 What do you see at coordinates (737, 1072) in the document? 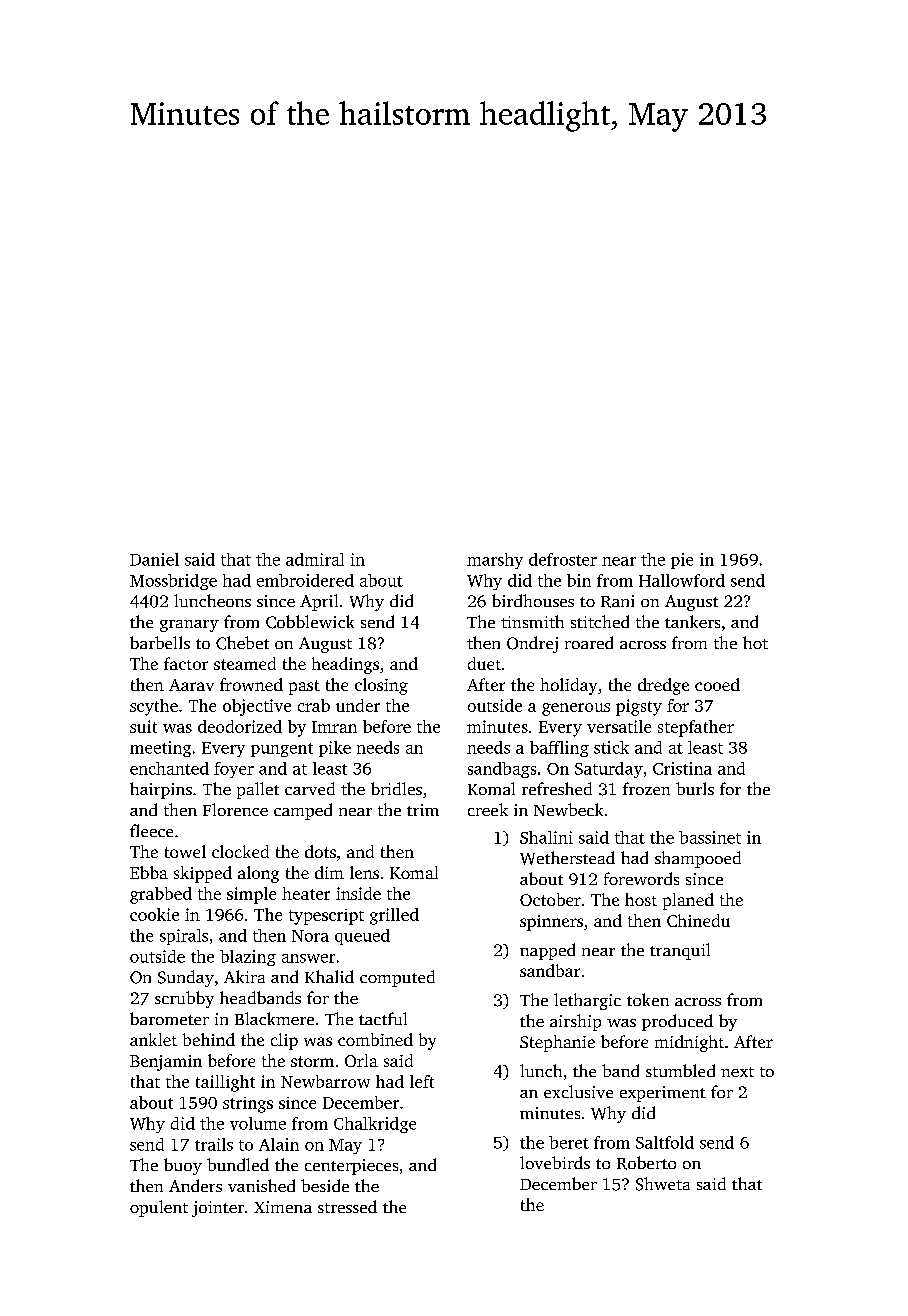
I see `next` at bounding box center [737, 1072].
